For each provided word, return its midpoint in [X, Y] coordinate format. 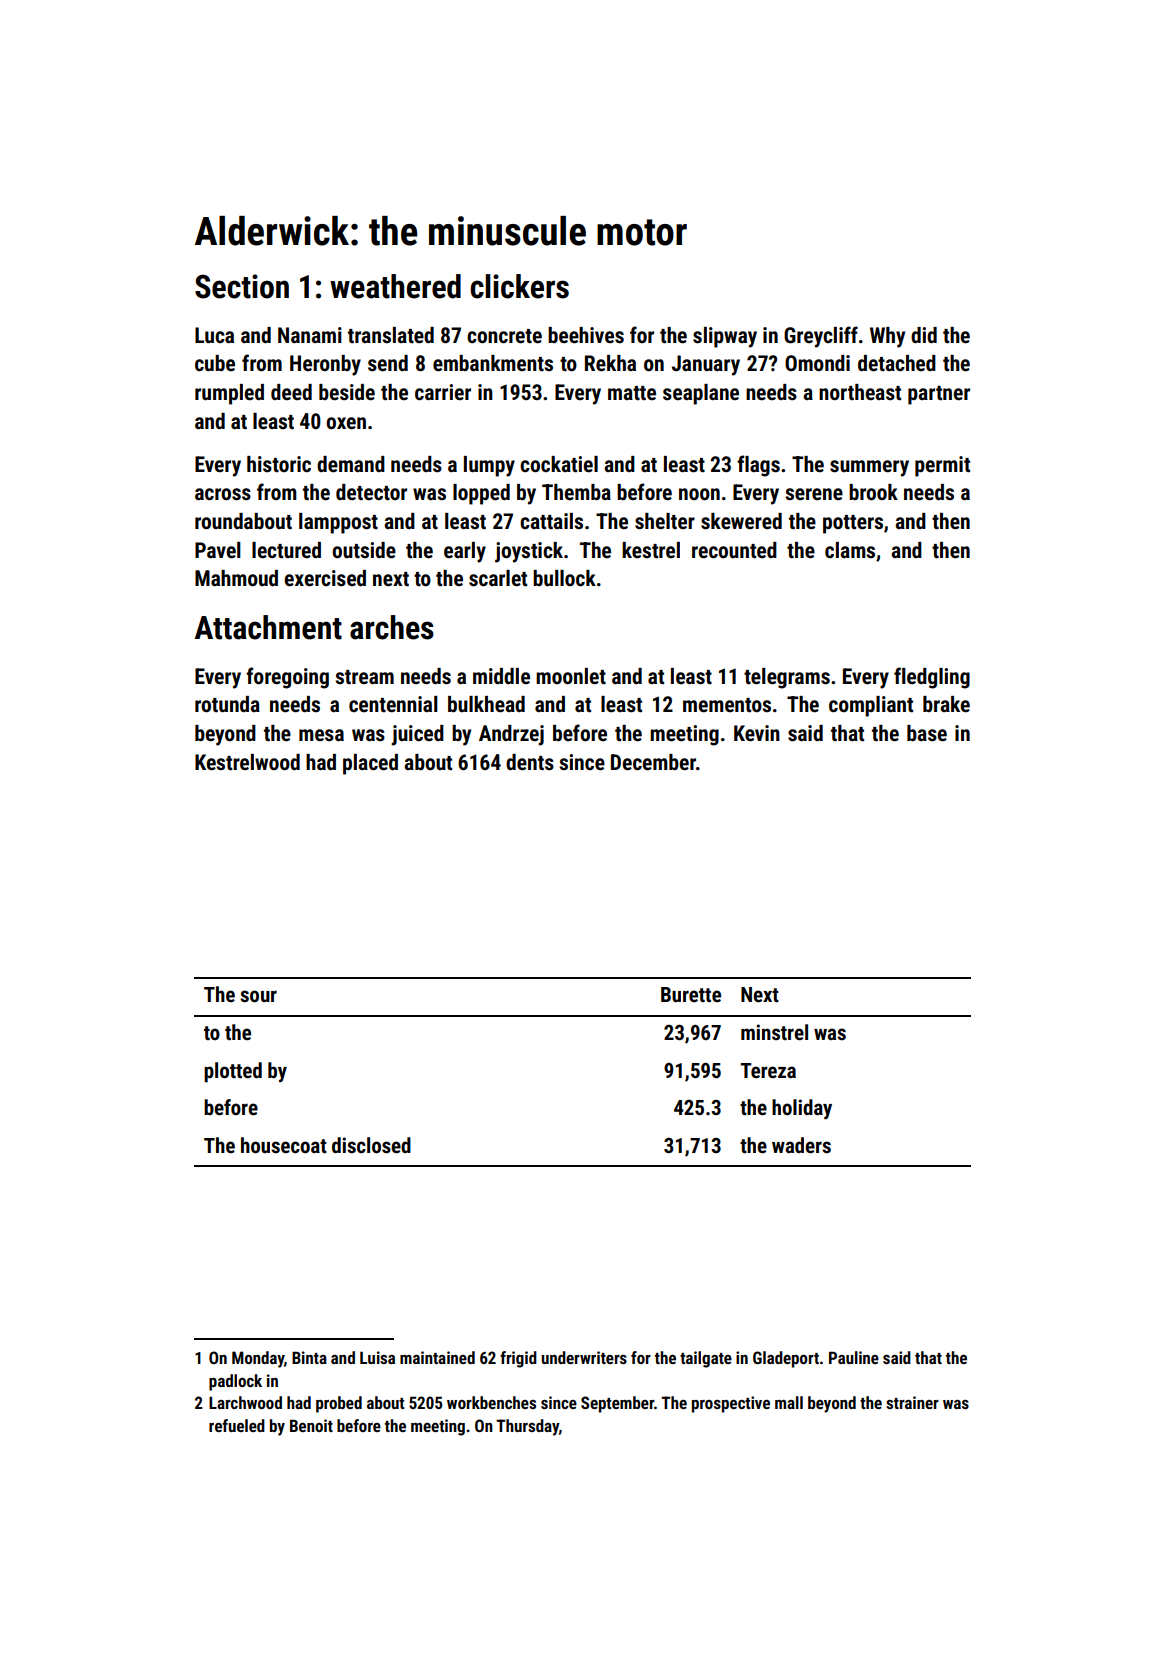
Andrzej [511, 735]
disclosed [371, 1145]
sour [258, 996]
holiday [802, 1109]
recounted [734, 550]
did [924, 335]
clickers [519, 286]
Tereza [768, 1070]
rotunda [227, 704]
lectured [286, 550]
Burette [691, 995]
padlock [235, 1382]
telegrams [787, 678]
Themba [576, 492]
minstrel [774, 1032]
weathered [395, 286]
